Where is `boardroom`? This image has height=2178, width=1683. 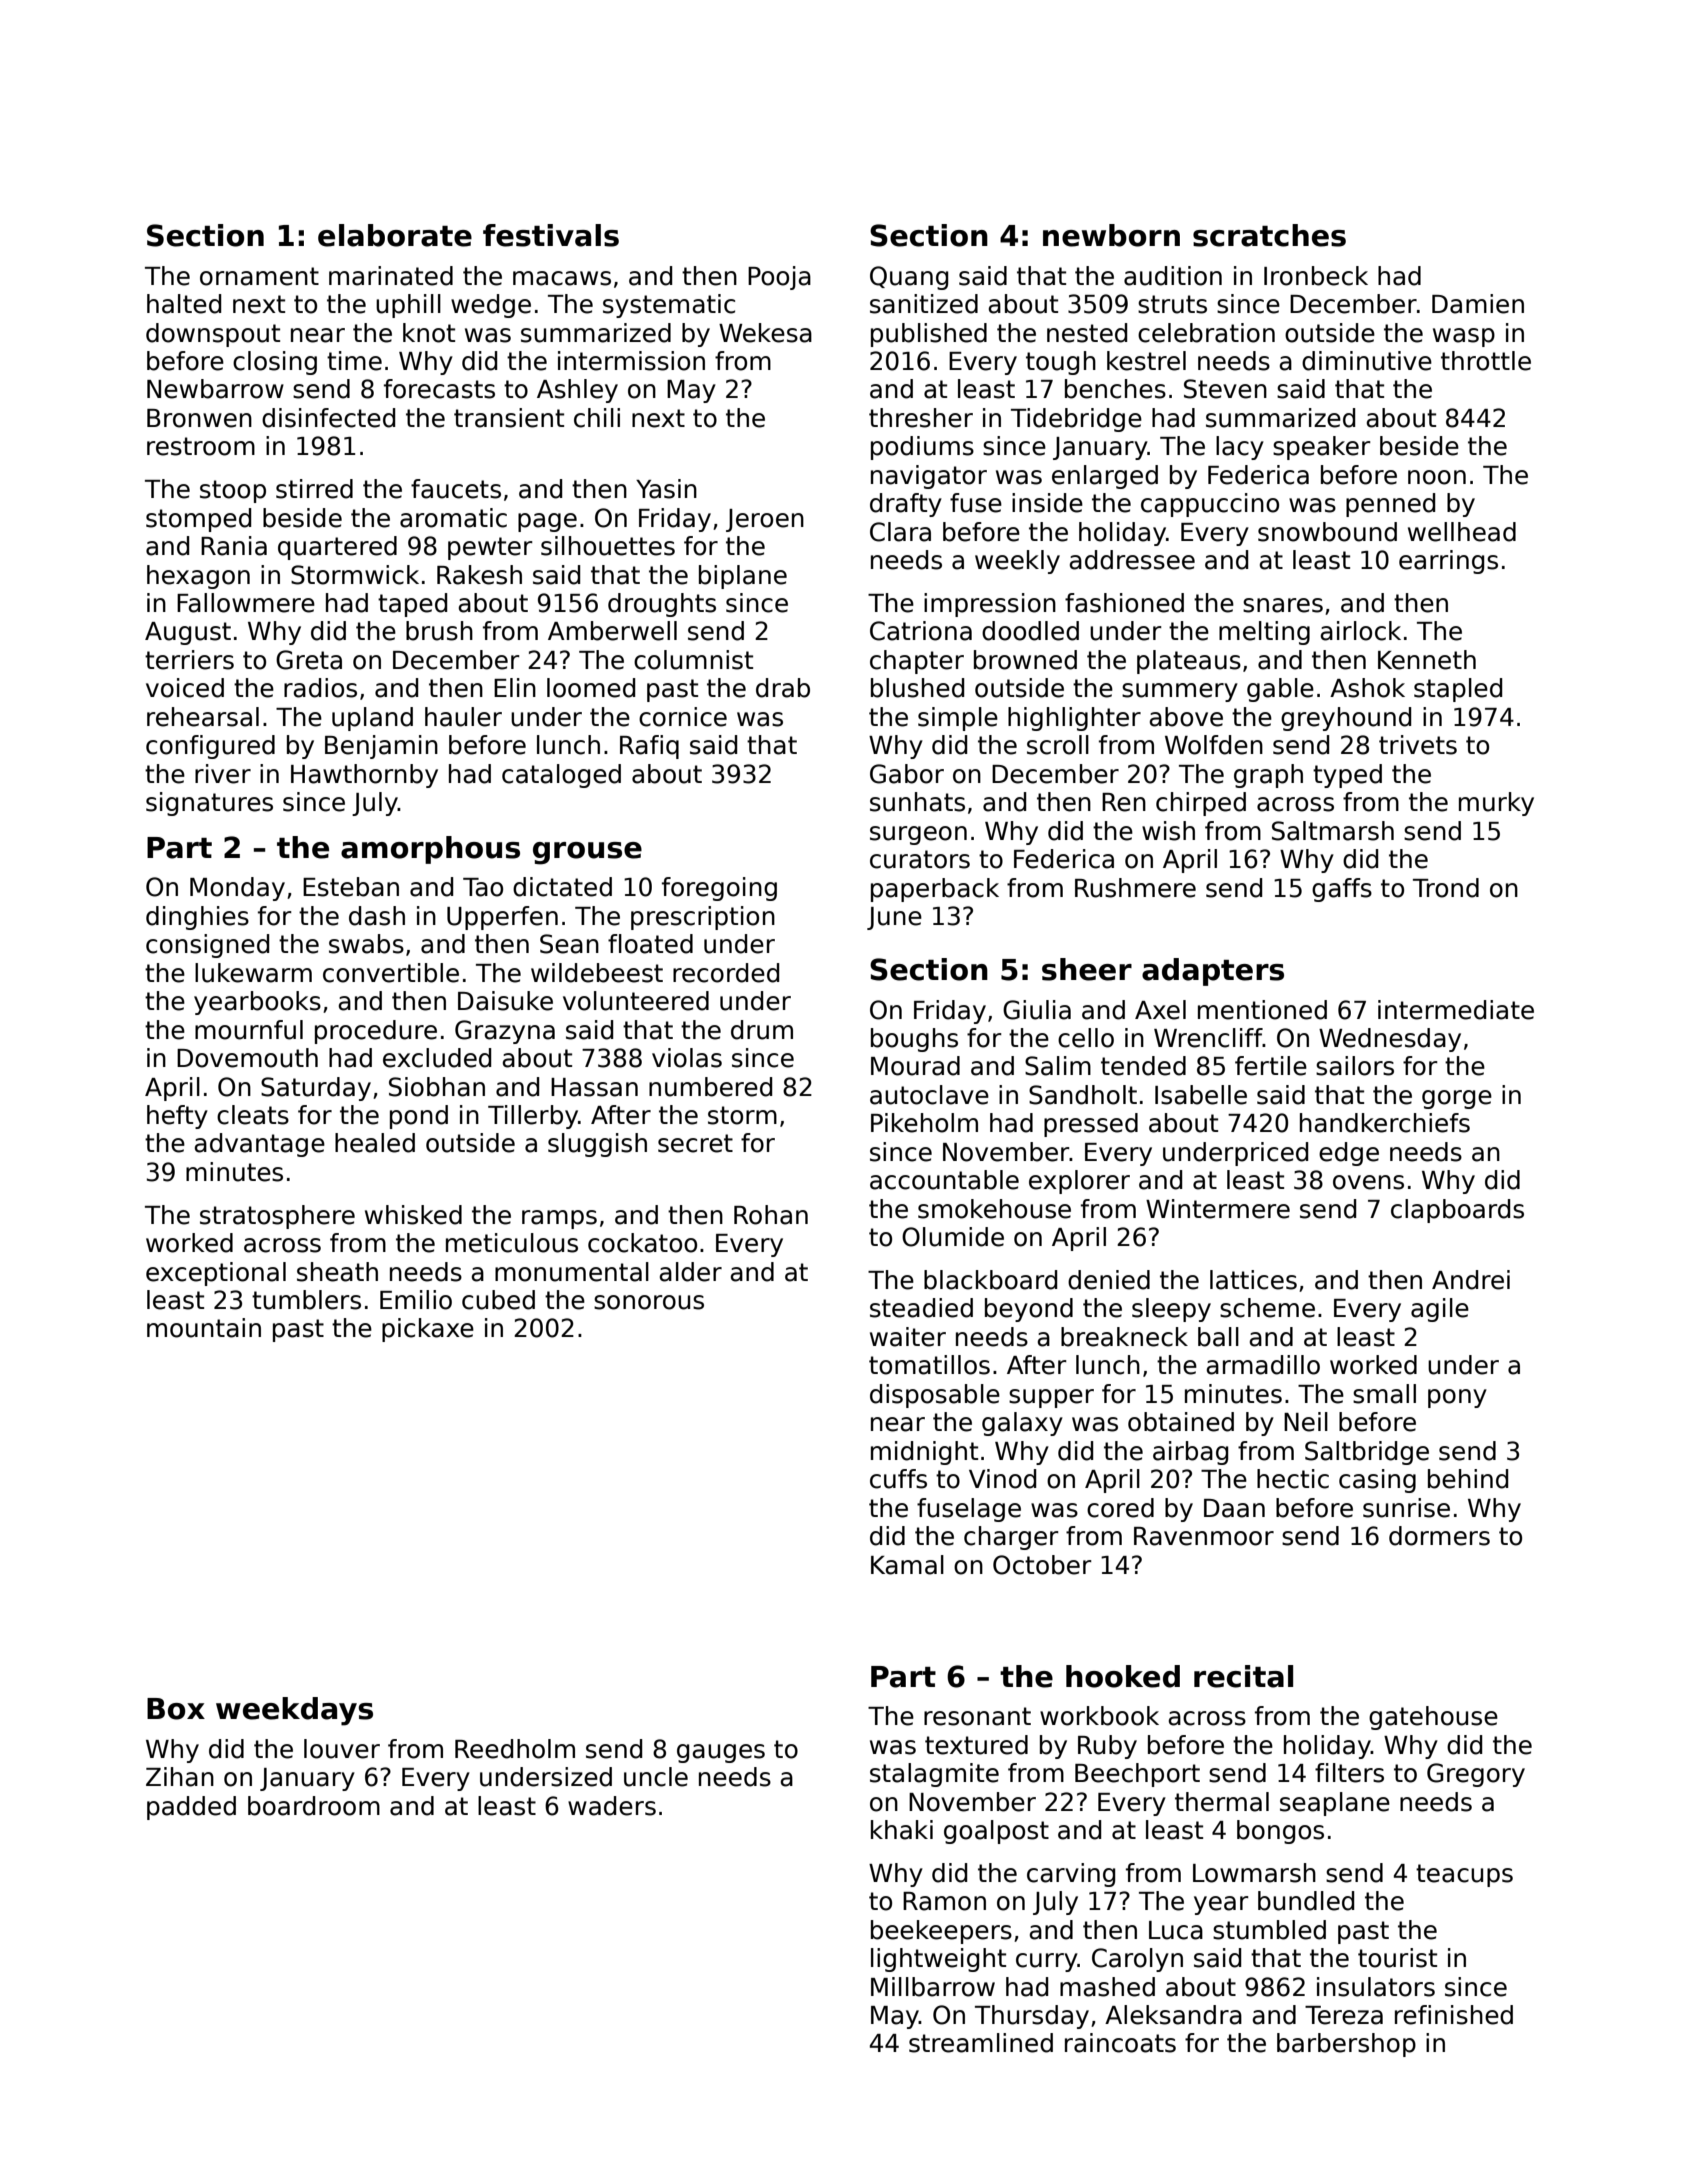
boardroom is located at coordinates (314, 1806).
